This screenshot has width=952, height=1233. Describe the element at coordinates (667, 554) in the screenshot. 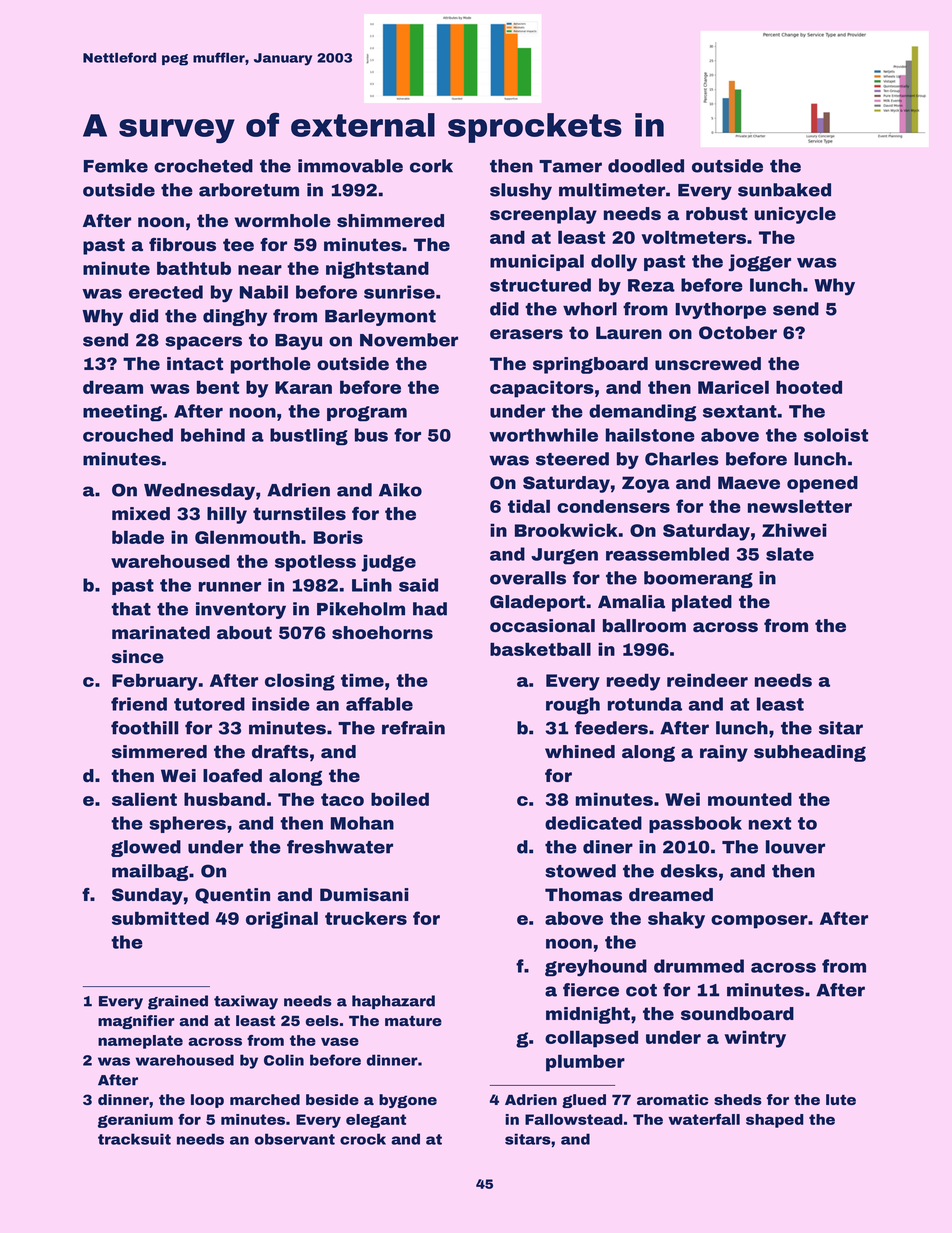

I see `reassembled` at that location.
